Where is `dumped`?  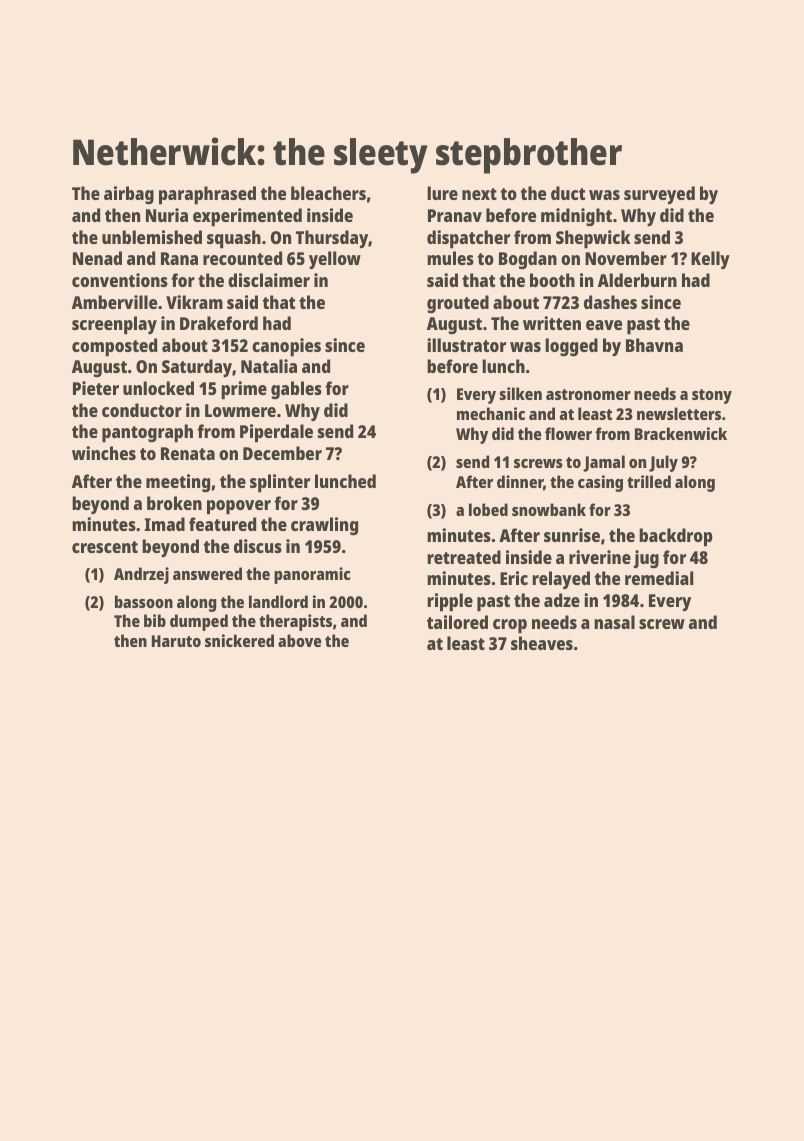 dumped is located at coordinates (199, 622).
